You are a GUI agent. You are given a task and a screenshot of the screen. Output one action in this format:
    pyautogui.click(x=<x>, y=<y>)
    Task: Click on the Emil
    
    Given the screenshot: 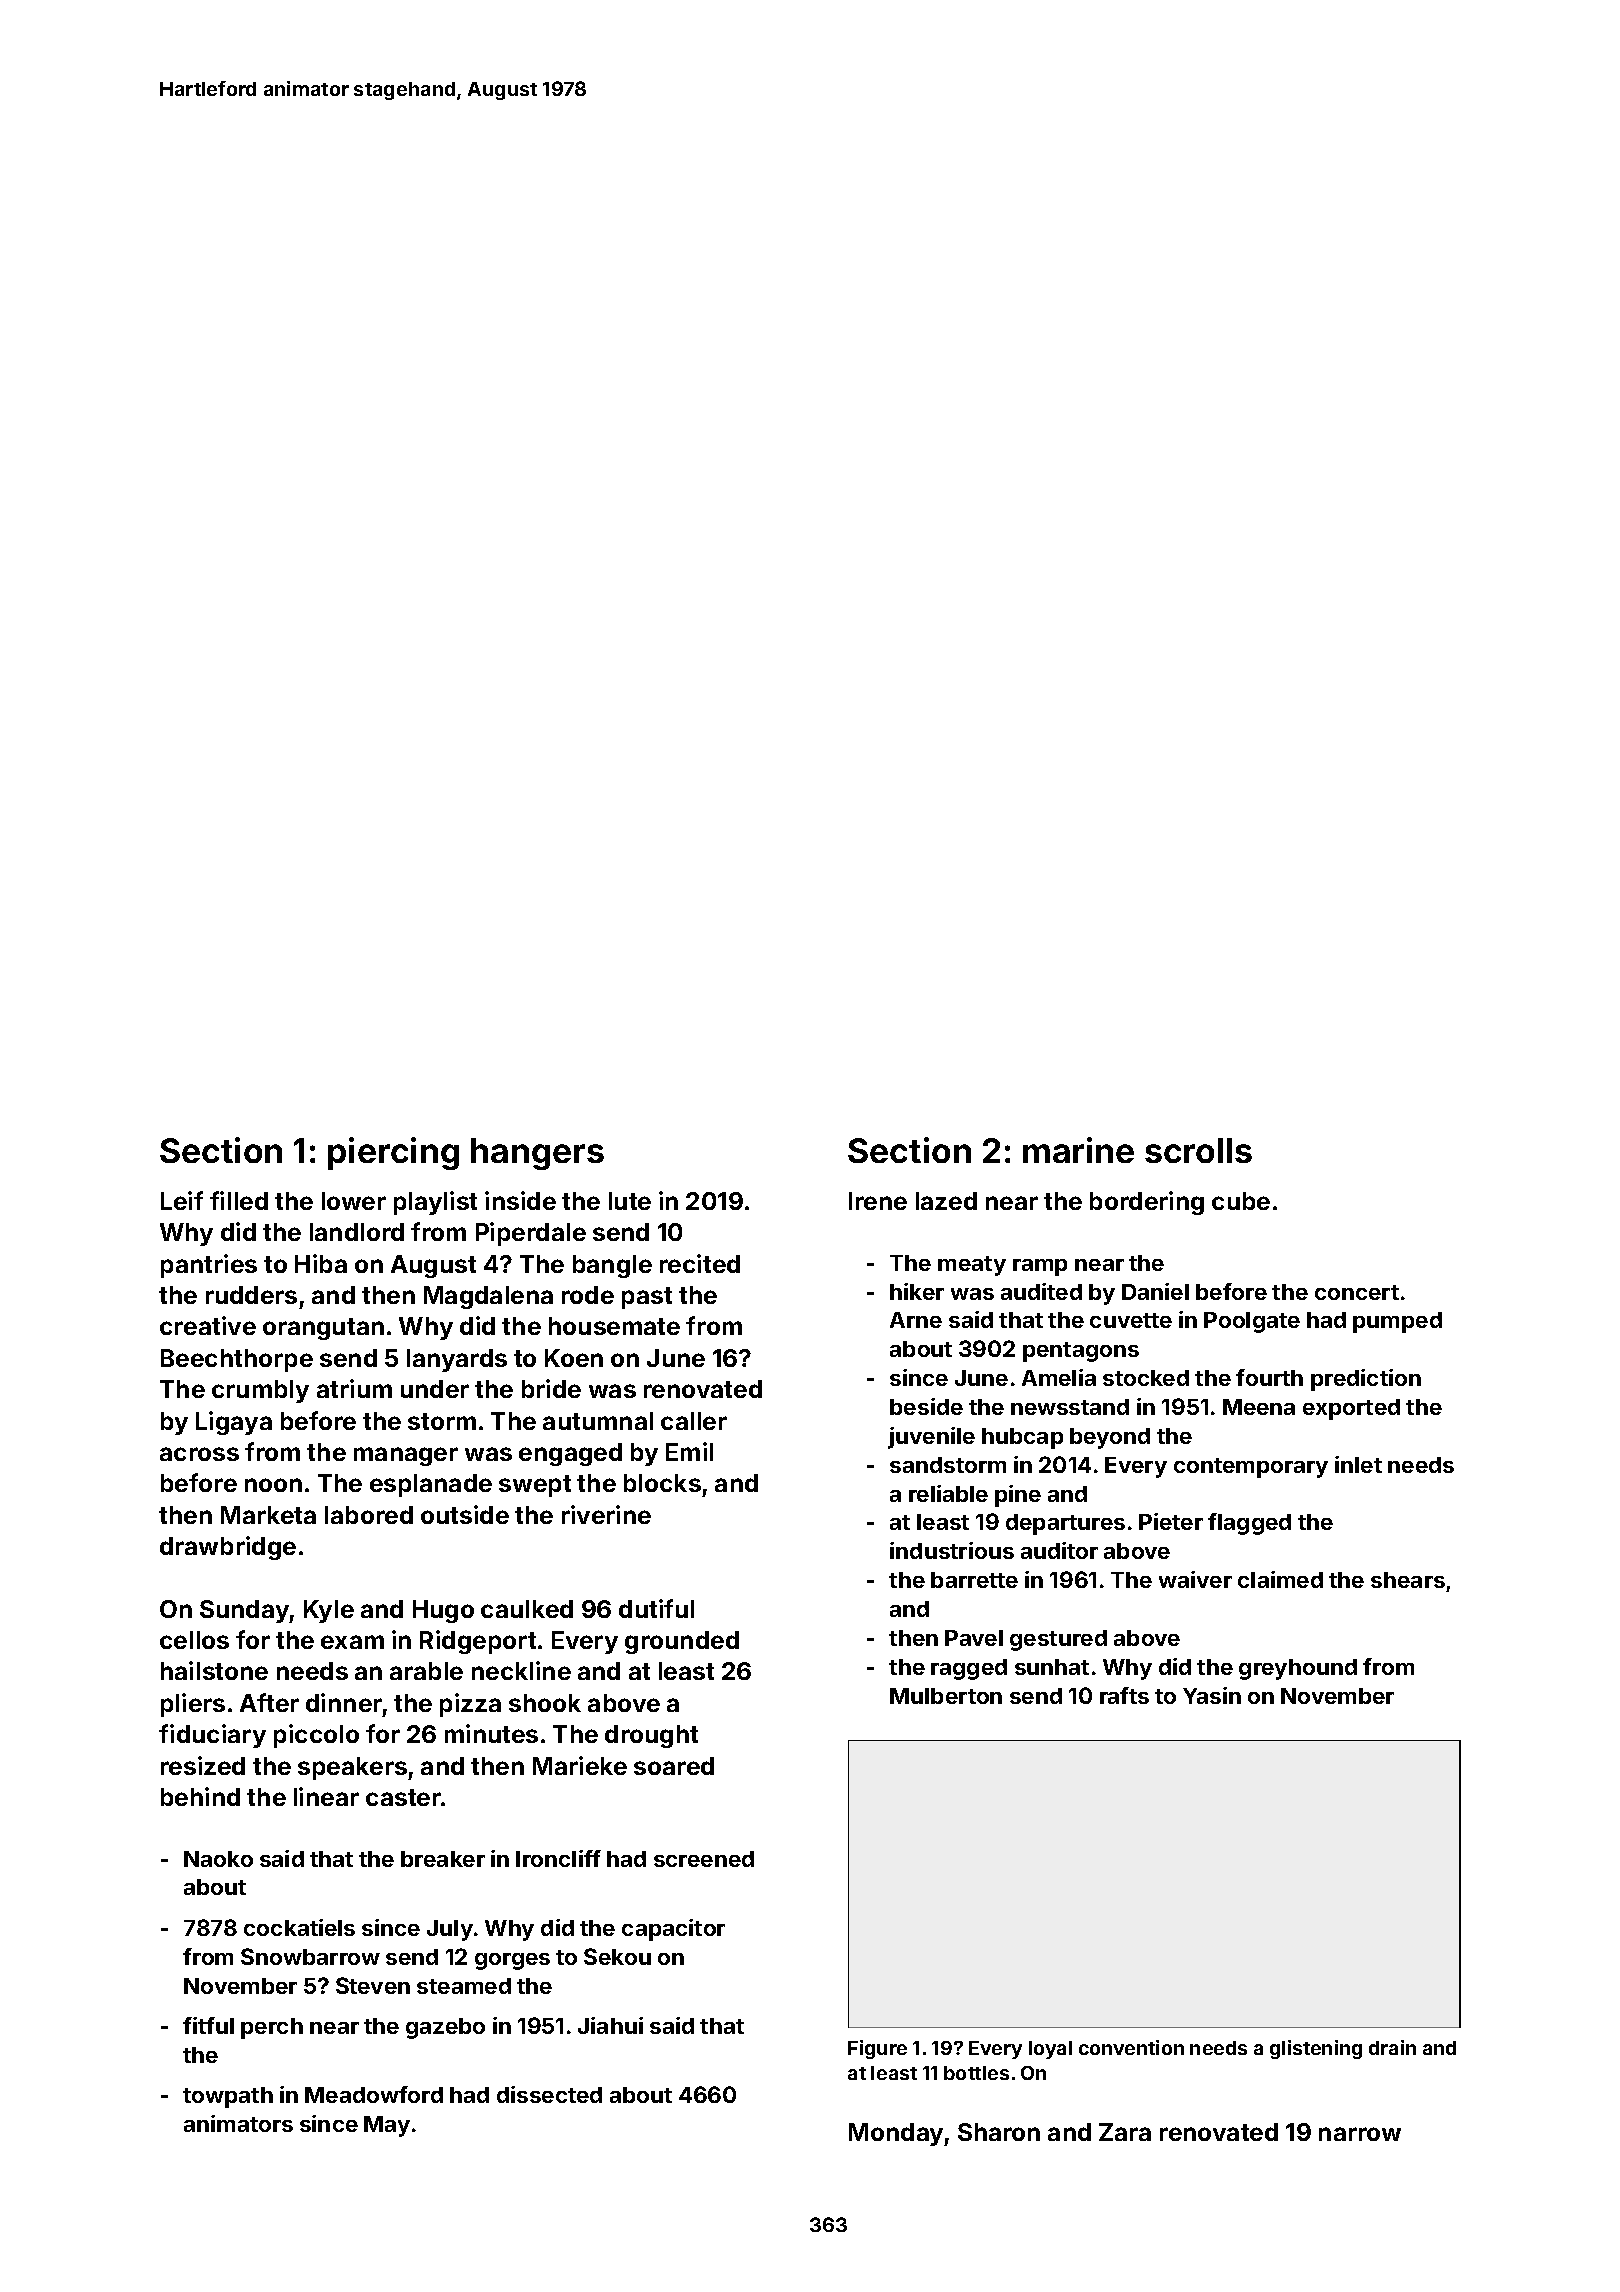 What is the action you would take?
    pyautogui.click(x=689, y=1451)
